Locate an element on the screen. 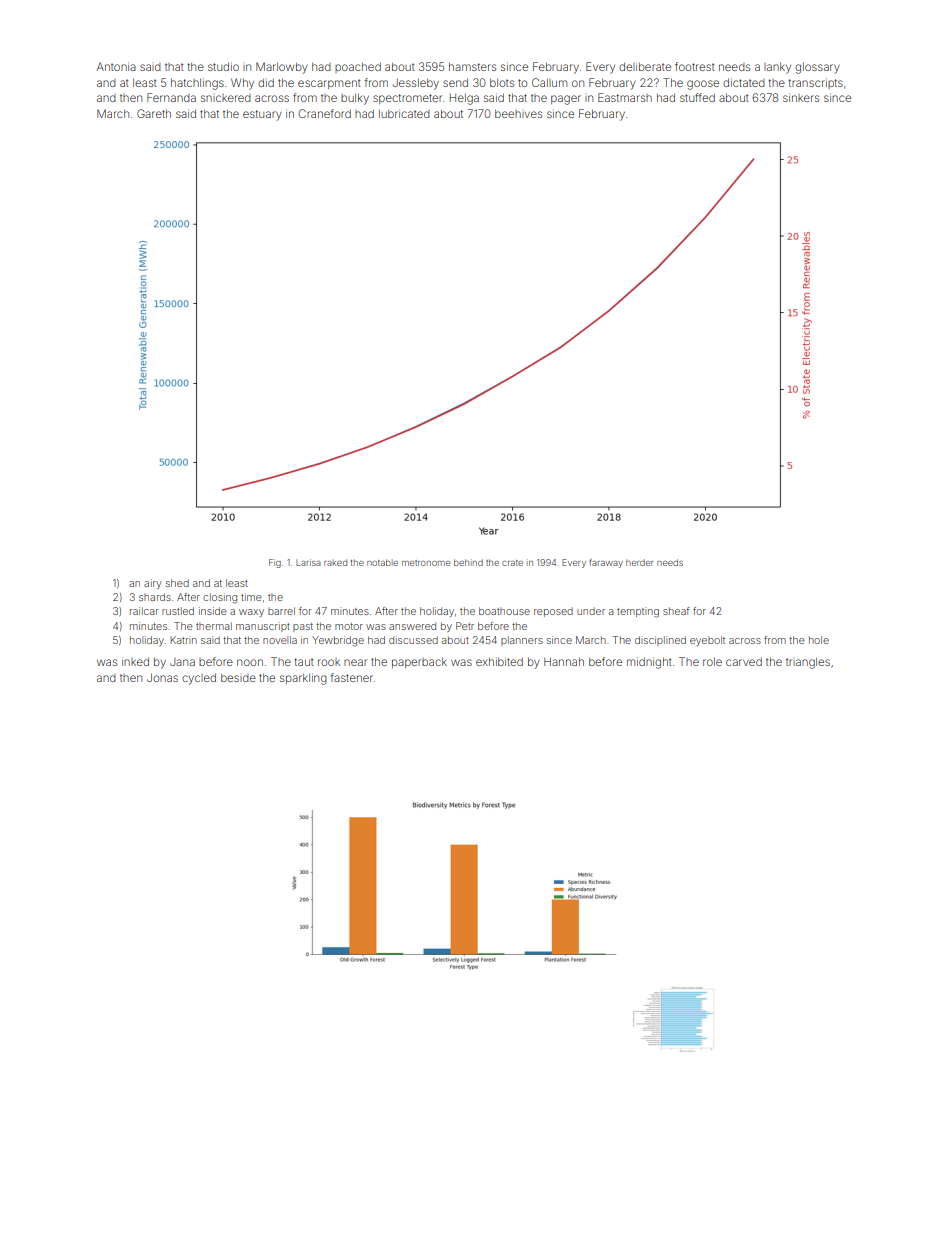  herder is located at coordinates (639, 562).
